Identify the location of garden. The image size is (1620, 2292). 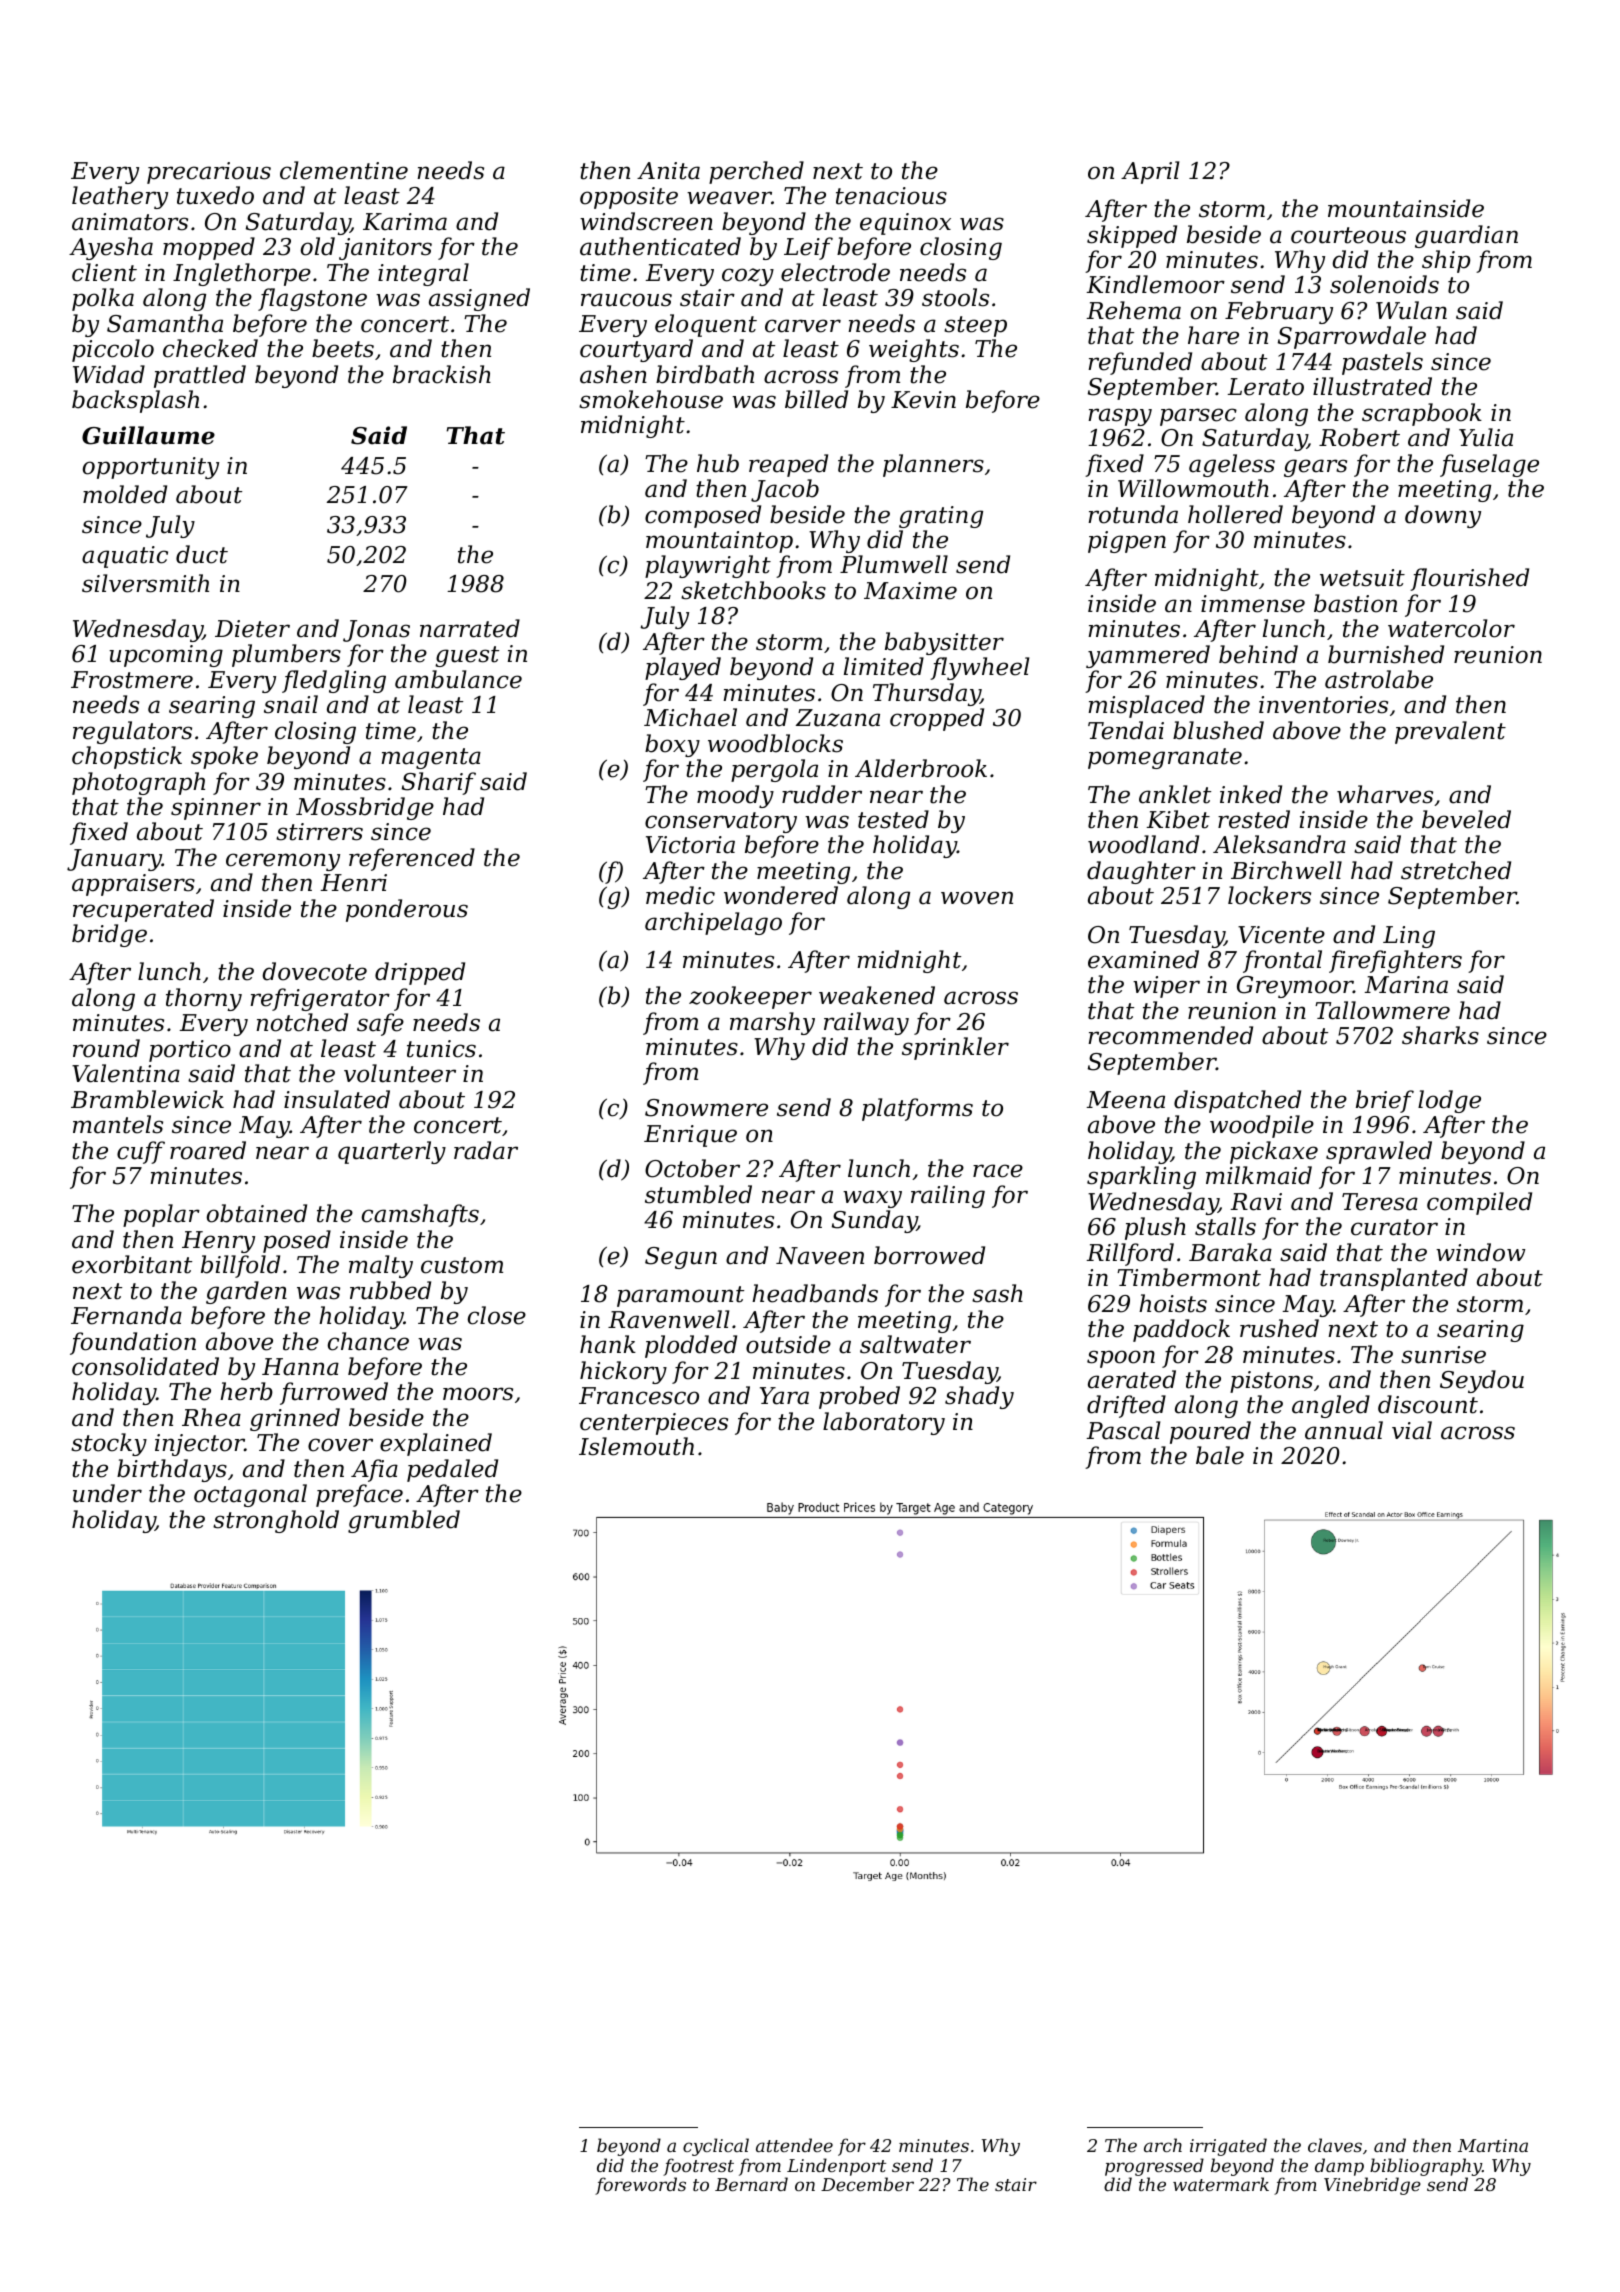
(246, 1292).
